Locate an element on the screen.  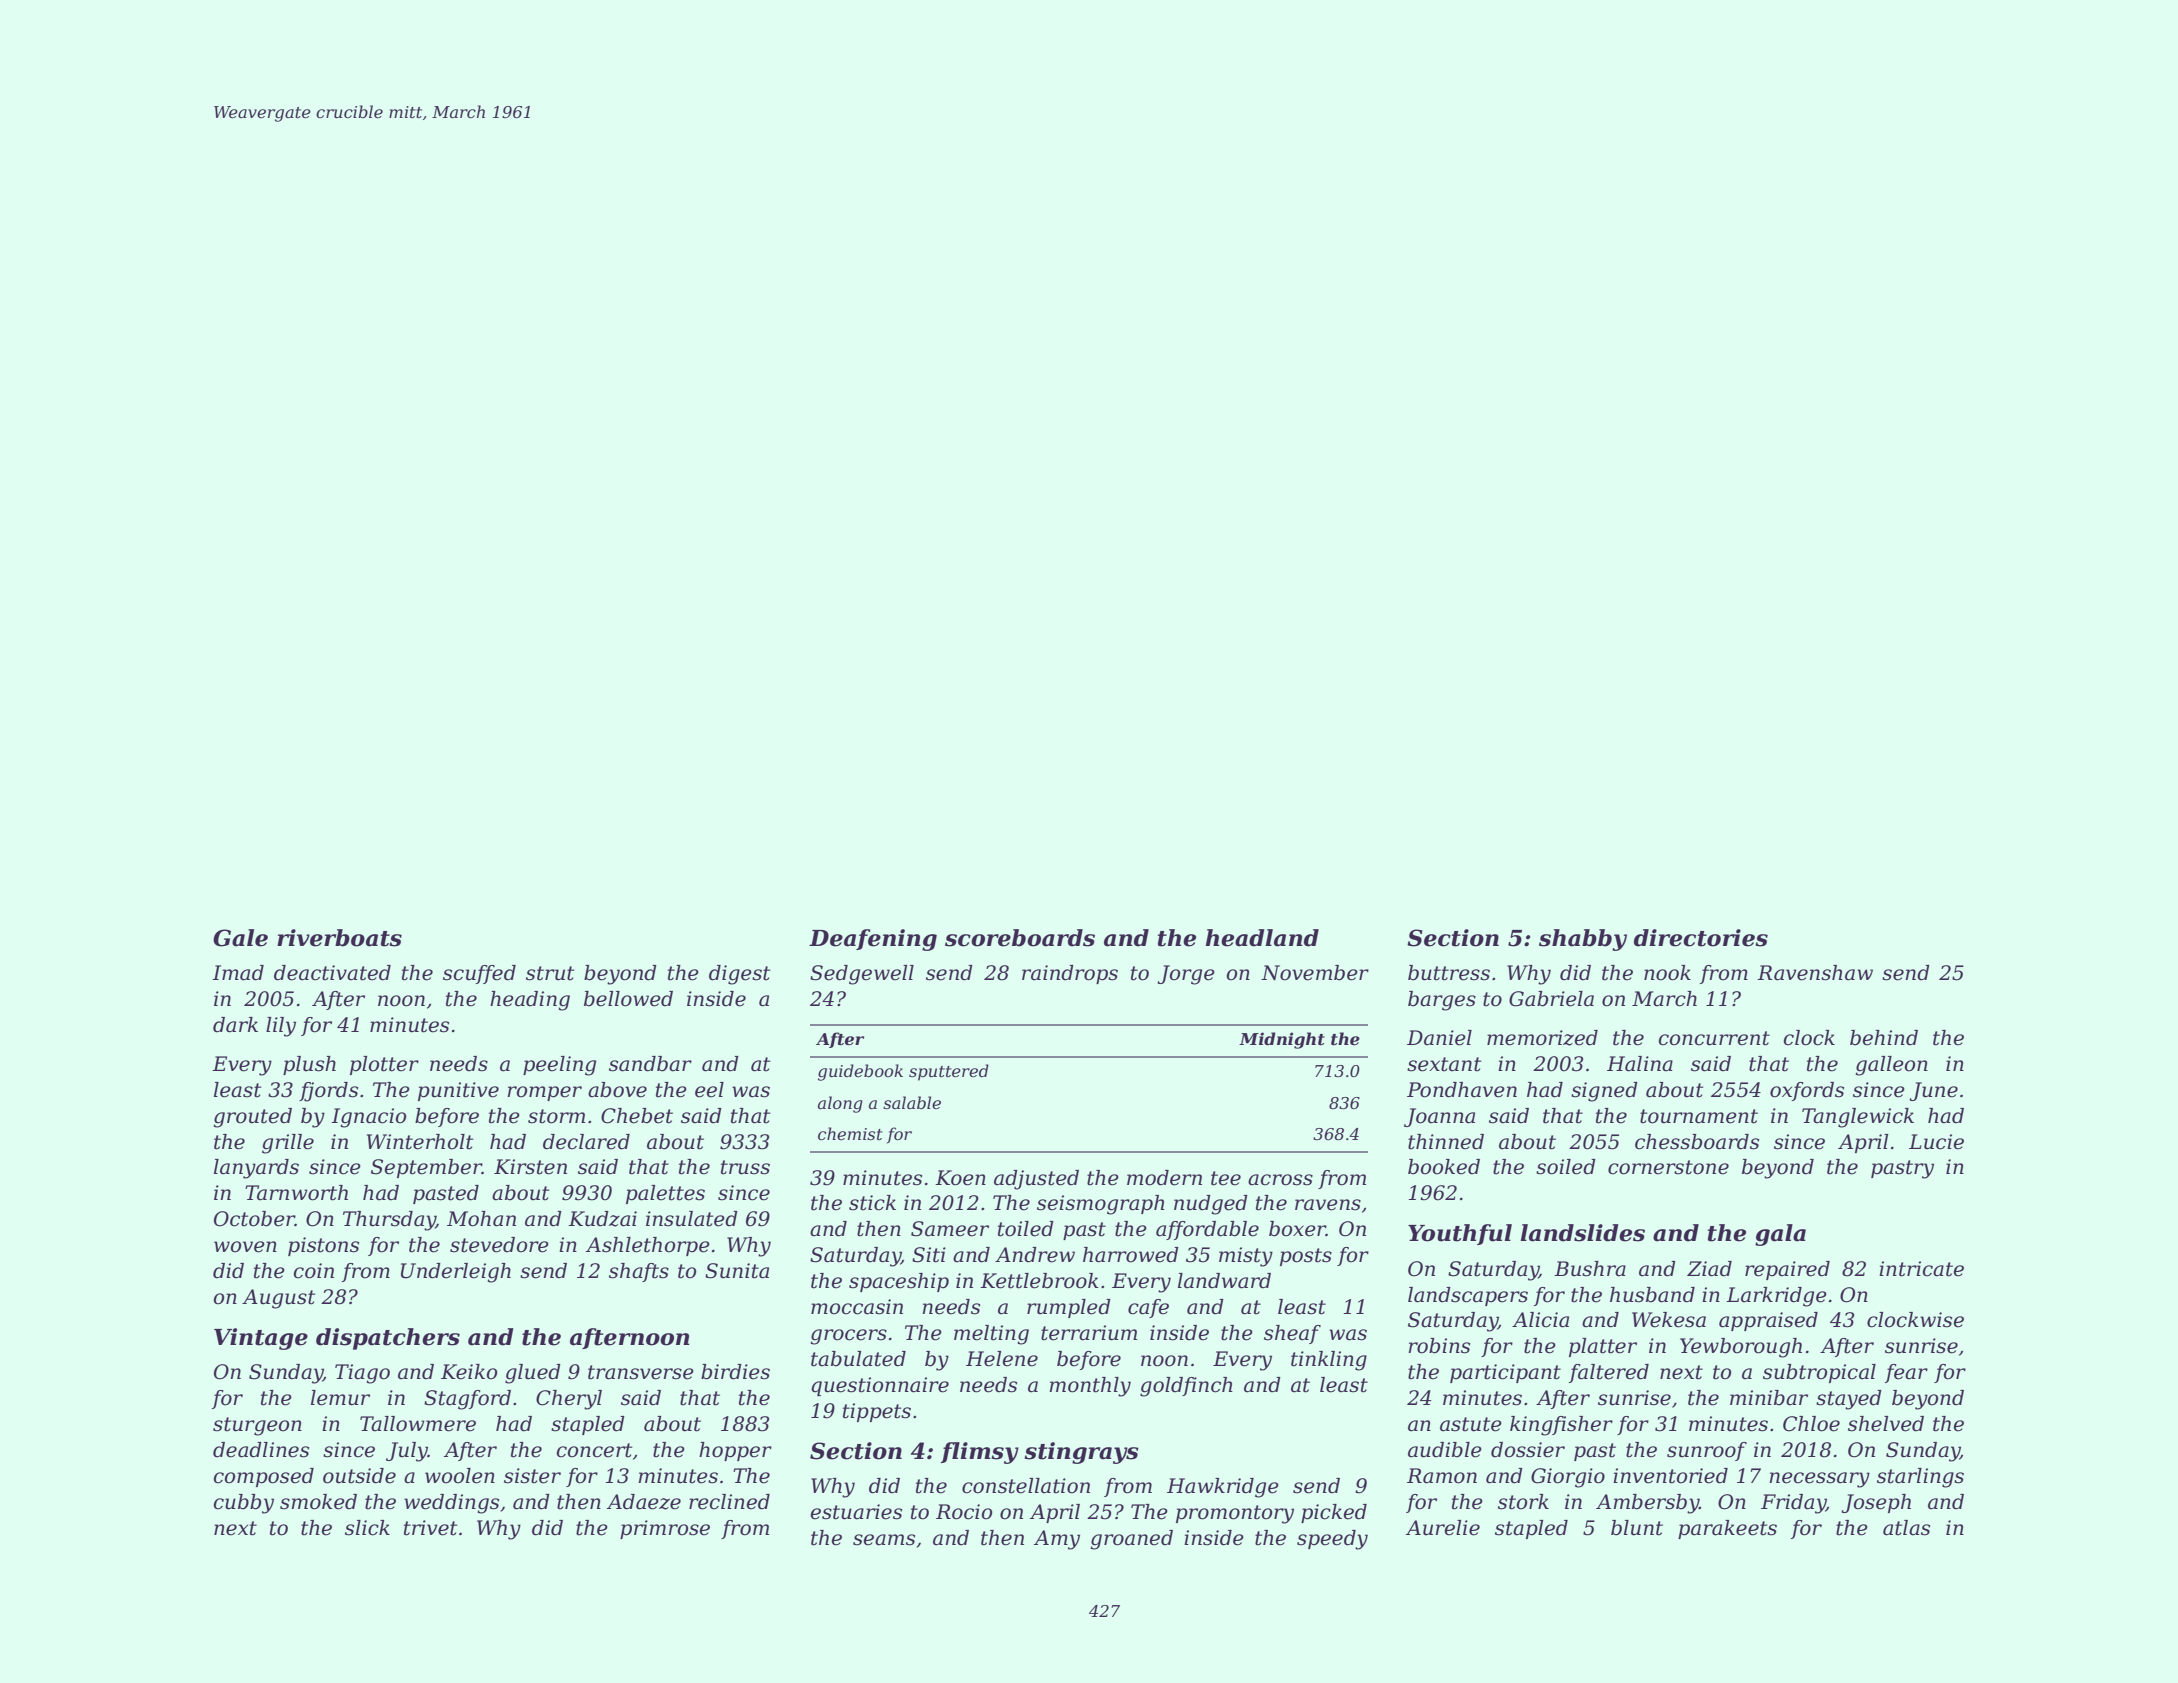
groaned is located at coordinates (1131, 1540).
